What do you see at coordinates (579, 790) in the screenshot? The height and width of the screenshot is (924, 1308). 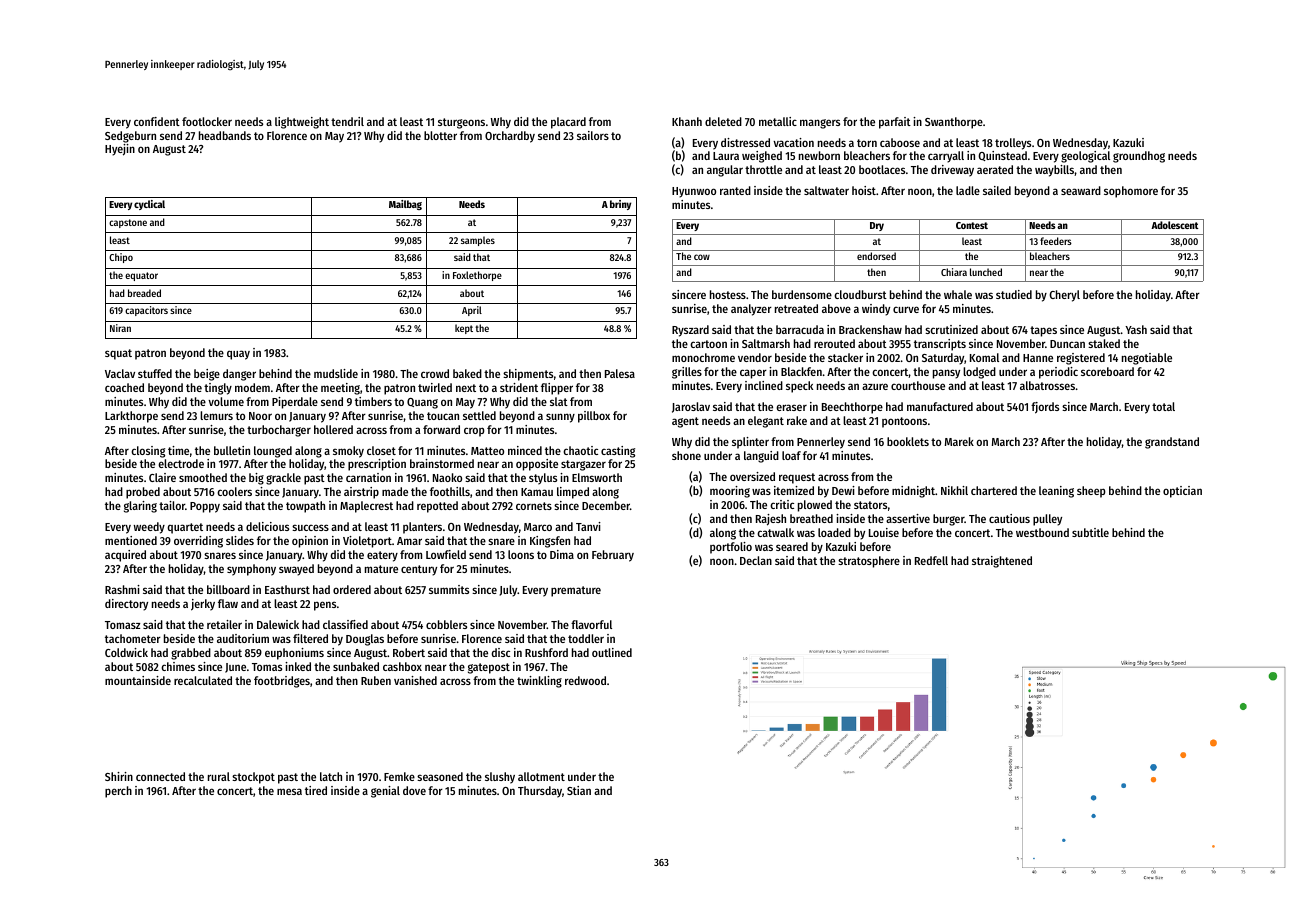 I see `Stian` at bounding box center [579, 790].
